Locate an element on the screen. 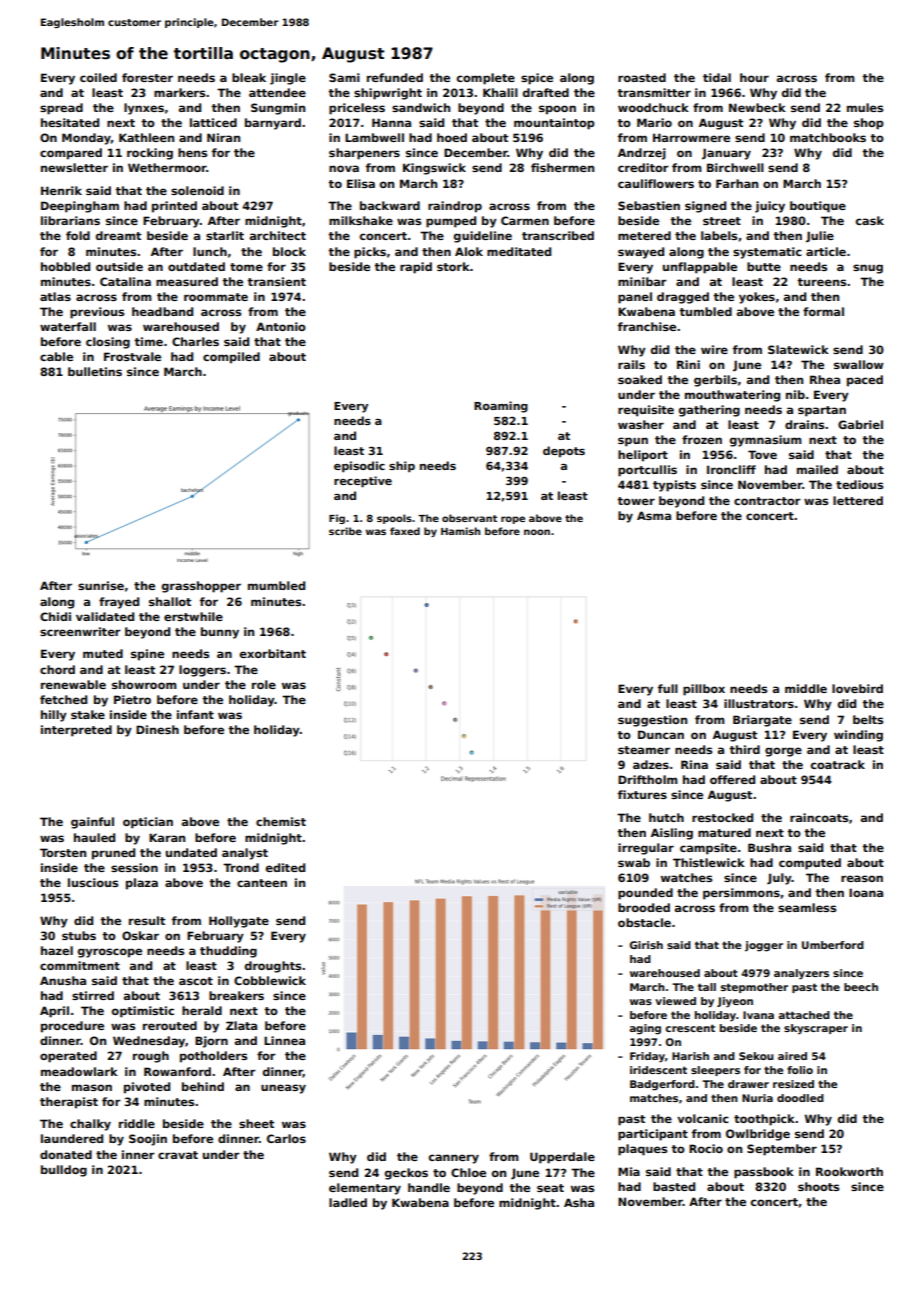  basted is located at coordinates (674, 1186).
